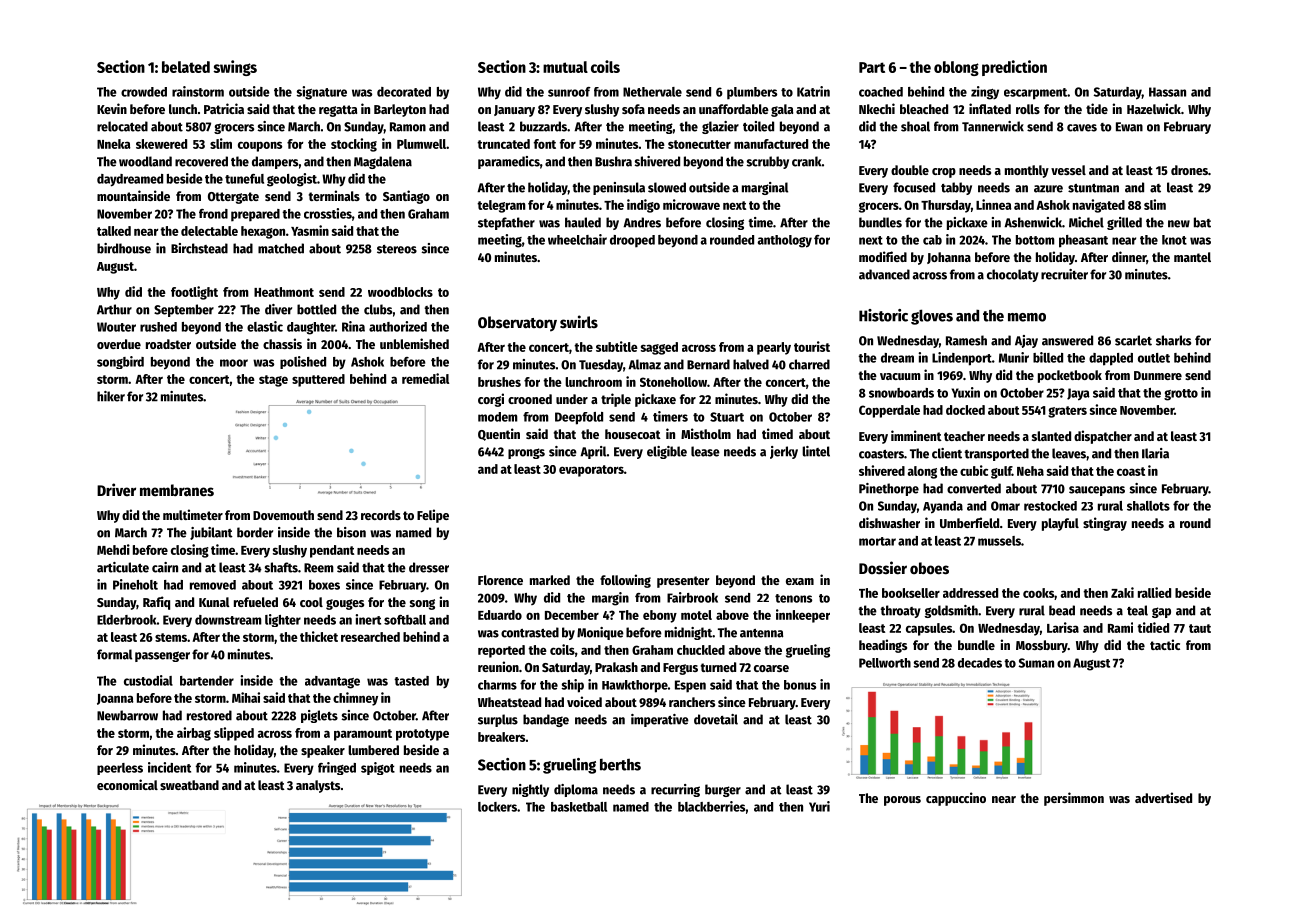 Image resolution: width=1308 pixels, height=924 pixels. What do you see at coordinates (692, 597) in the screenshot?
I see `Fairbrook` at bounding box center [692, 597].
